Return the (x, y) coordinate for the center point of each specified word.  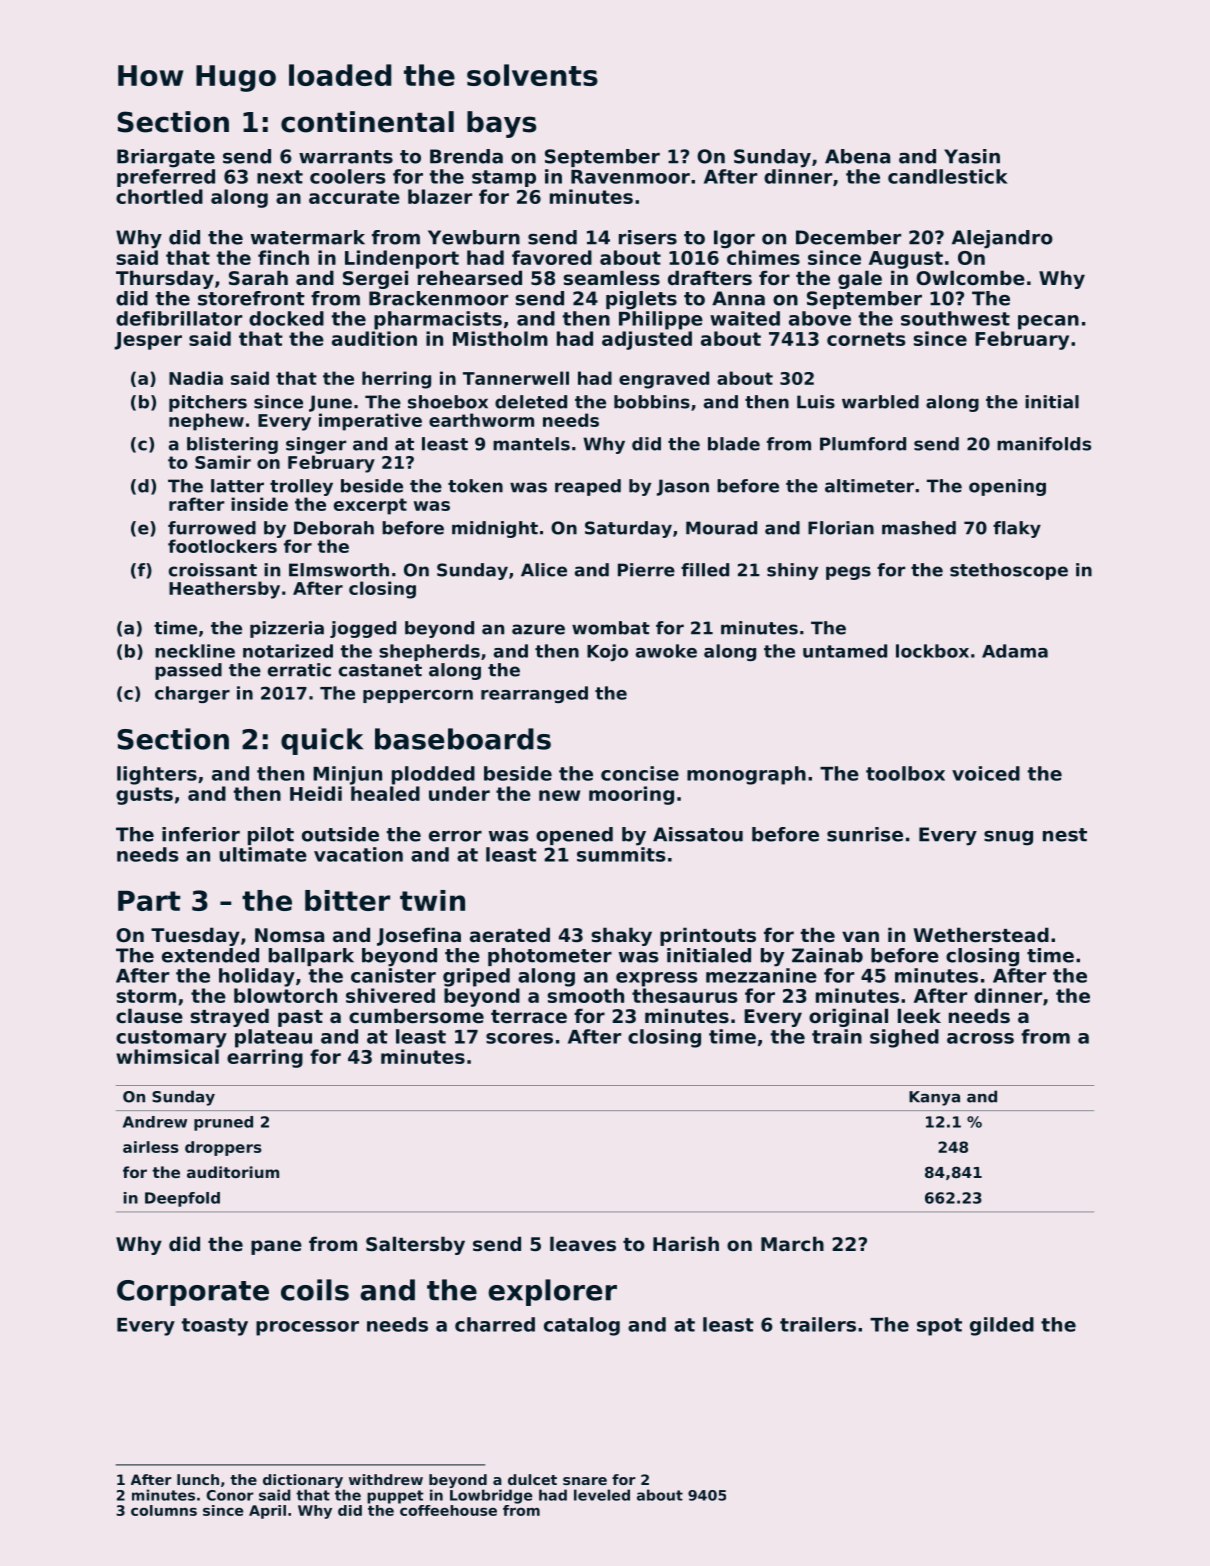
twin (432, 900)
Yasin (972, 156)
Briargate (166, 158)
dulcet (532, 1479)
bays (501, 124)
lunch (198, 1479)
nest (1065, 835)
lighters (157, 775)
